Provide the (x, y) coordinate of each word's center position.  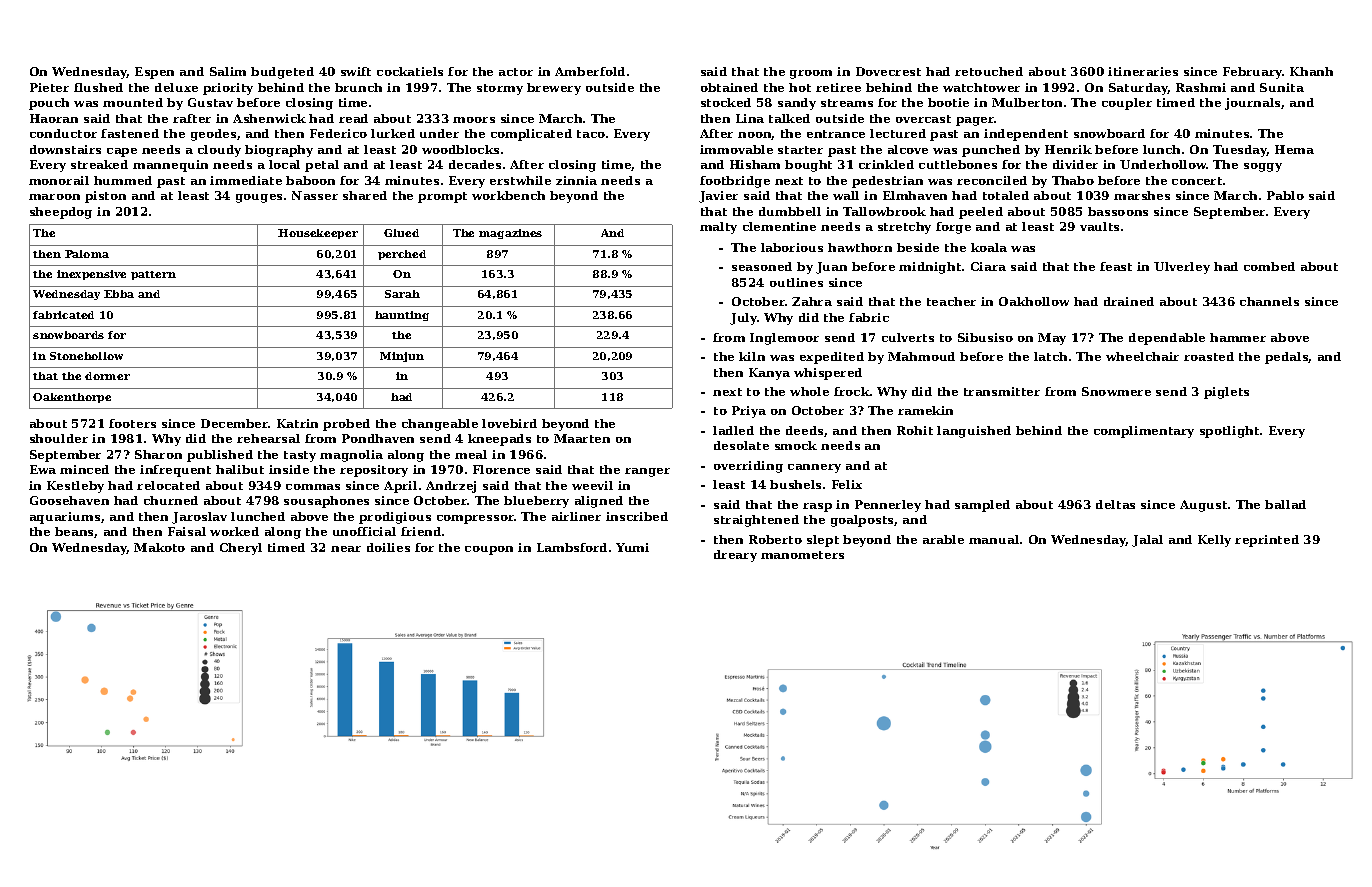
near (346, 549)
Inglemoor (784, 339)
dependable (1167, 339)
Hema (1294, 149)
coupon (489, 550)
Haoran (54, 118)
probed (346, 425)
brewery (554, 89)
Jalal (1147, 541)
